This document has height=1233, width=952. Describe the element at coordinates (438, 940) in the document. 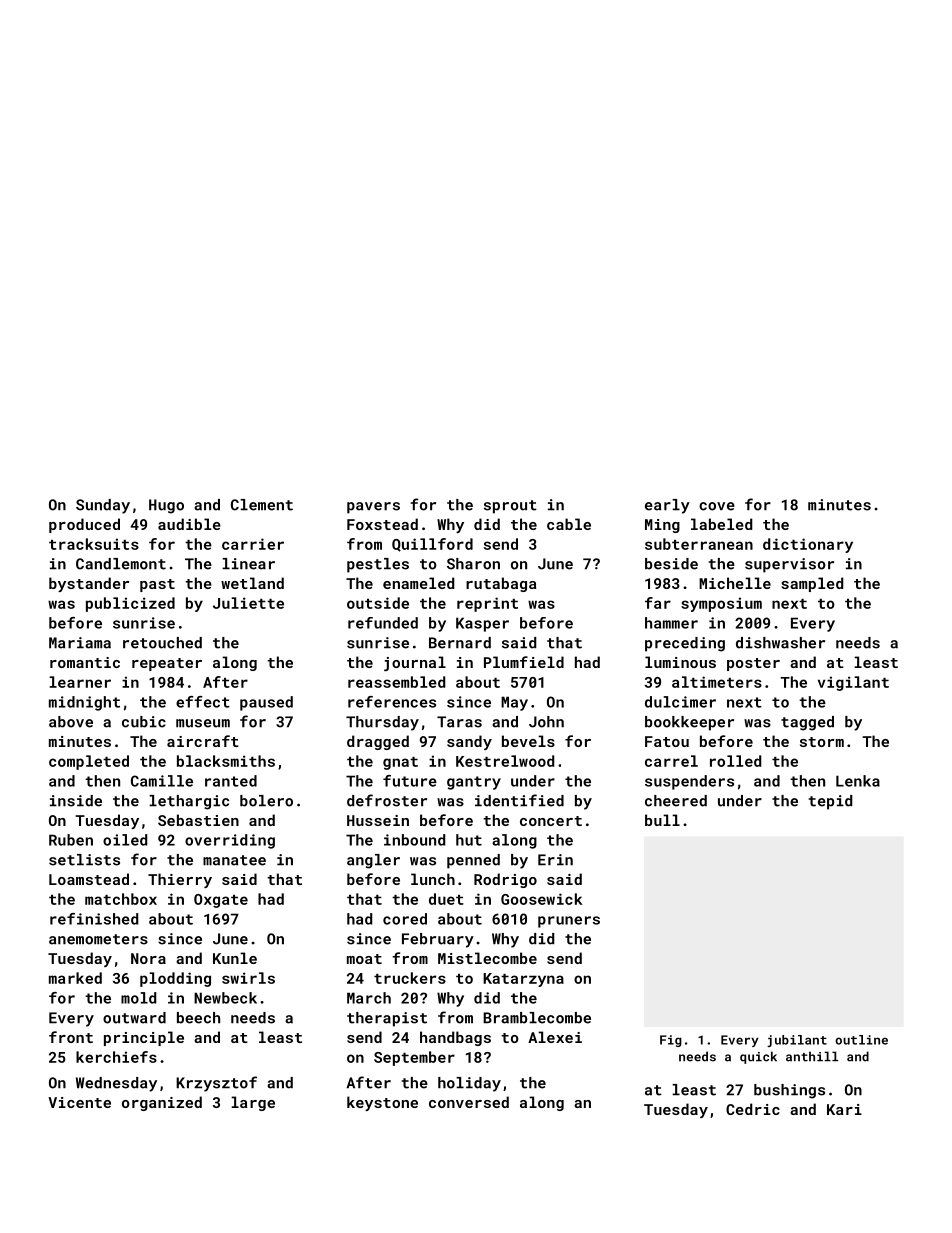

I see `February` at that location.
